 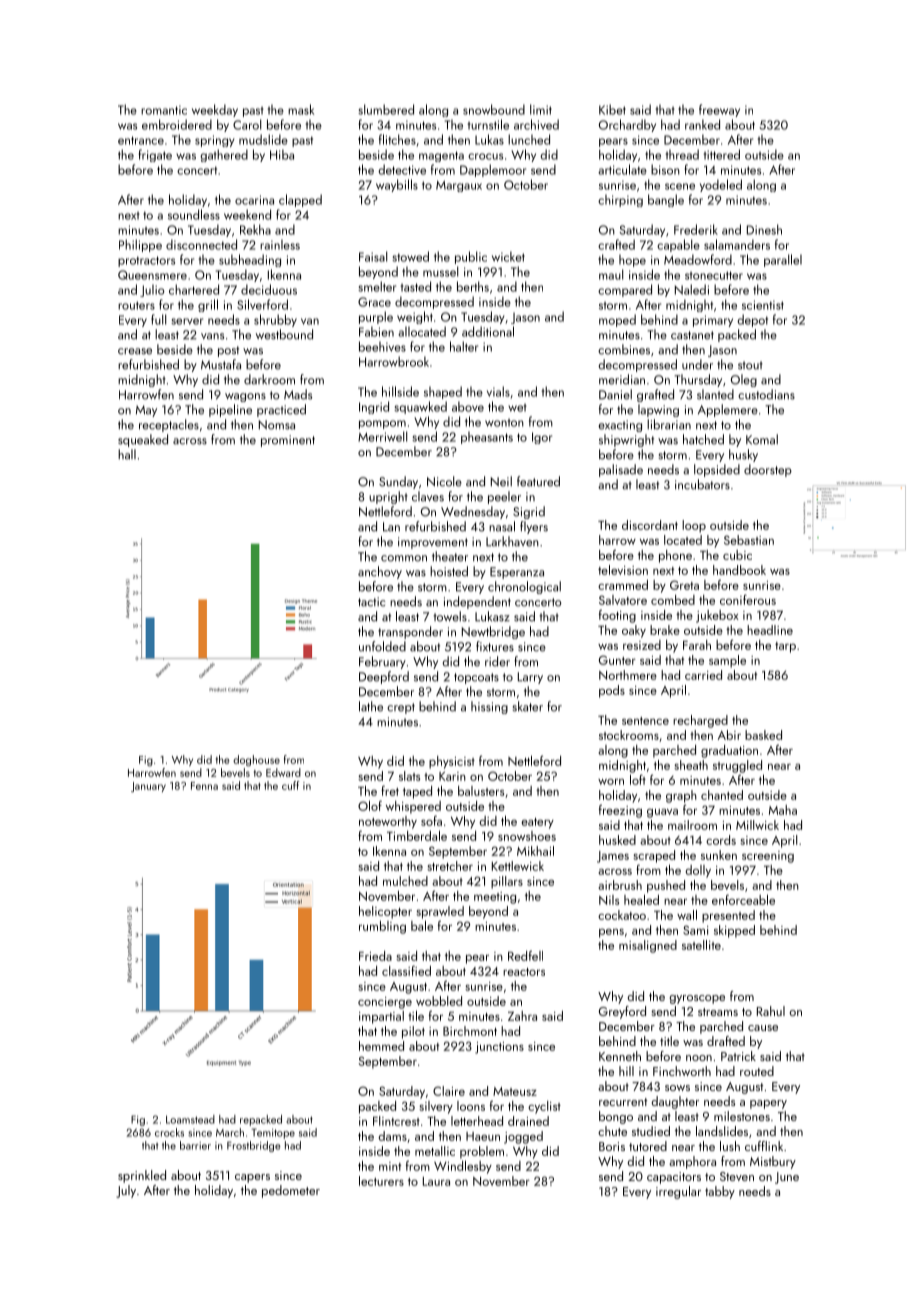 What do you see at coordinates (684, 585) in the document?
I see `Greta` at bounding box center [684, 585].
